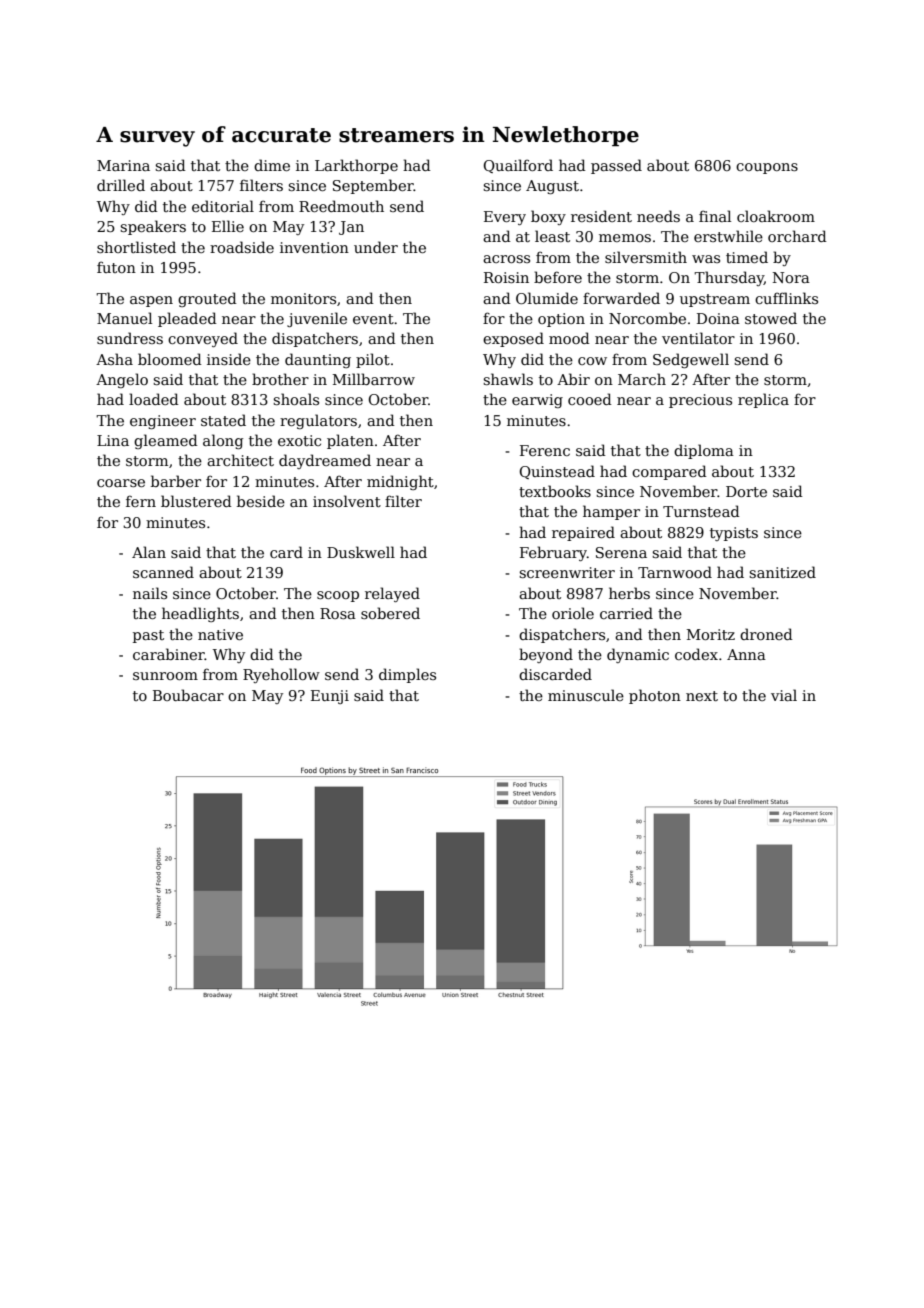 The width and height of the screenshot is (924, 1308). What do you see at coordinates (616, 166) in the screenshot?
I see `passed` at bounding box center [616, 166].
